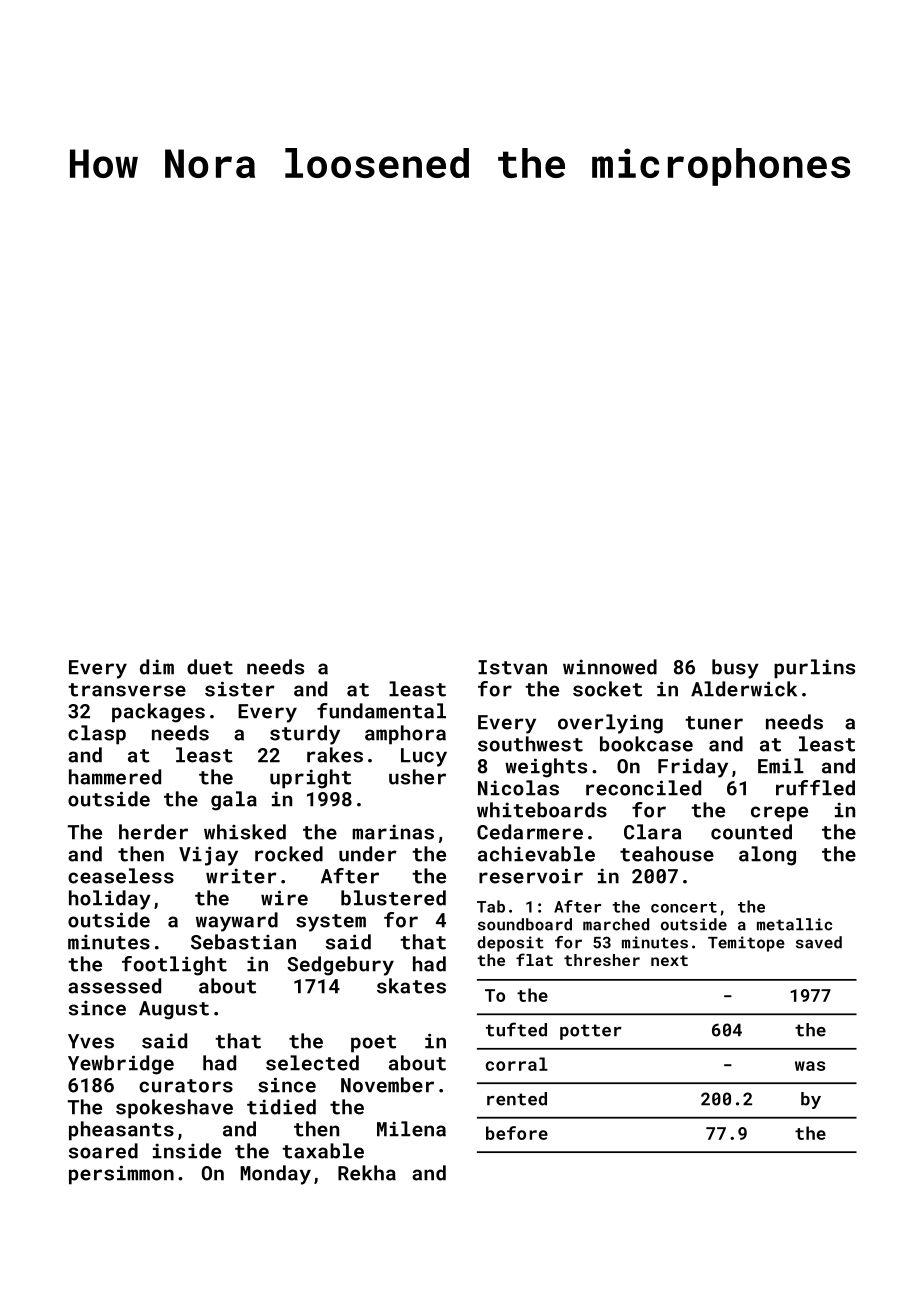 Image resolution: width=924 pixels, height=1311 pixels. I want to click on Alderwick, so click(744, 689).
